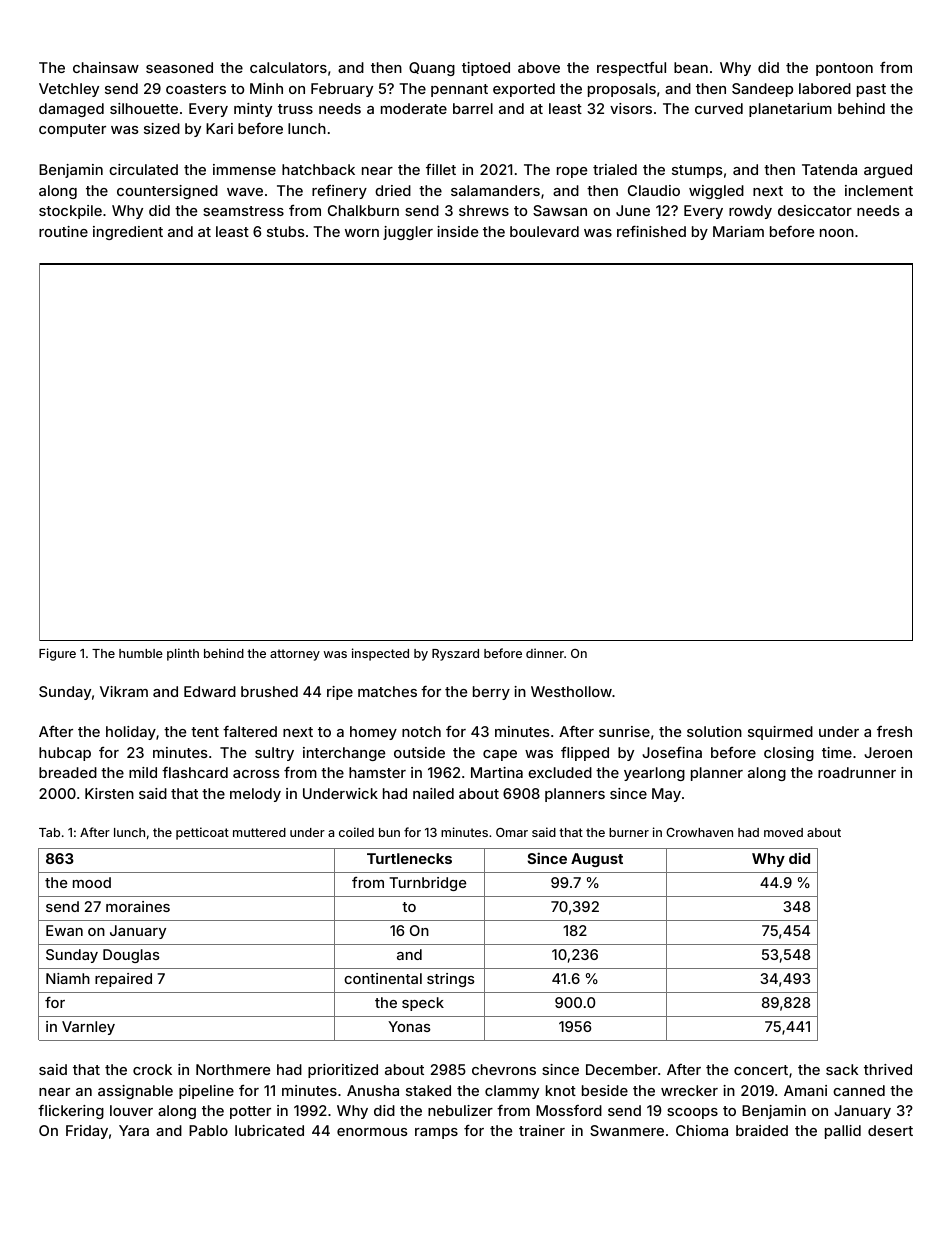 The height and width of the screenshot is (1233, 952). I want to click on Northmere, so click(233, 1069).
